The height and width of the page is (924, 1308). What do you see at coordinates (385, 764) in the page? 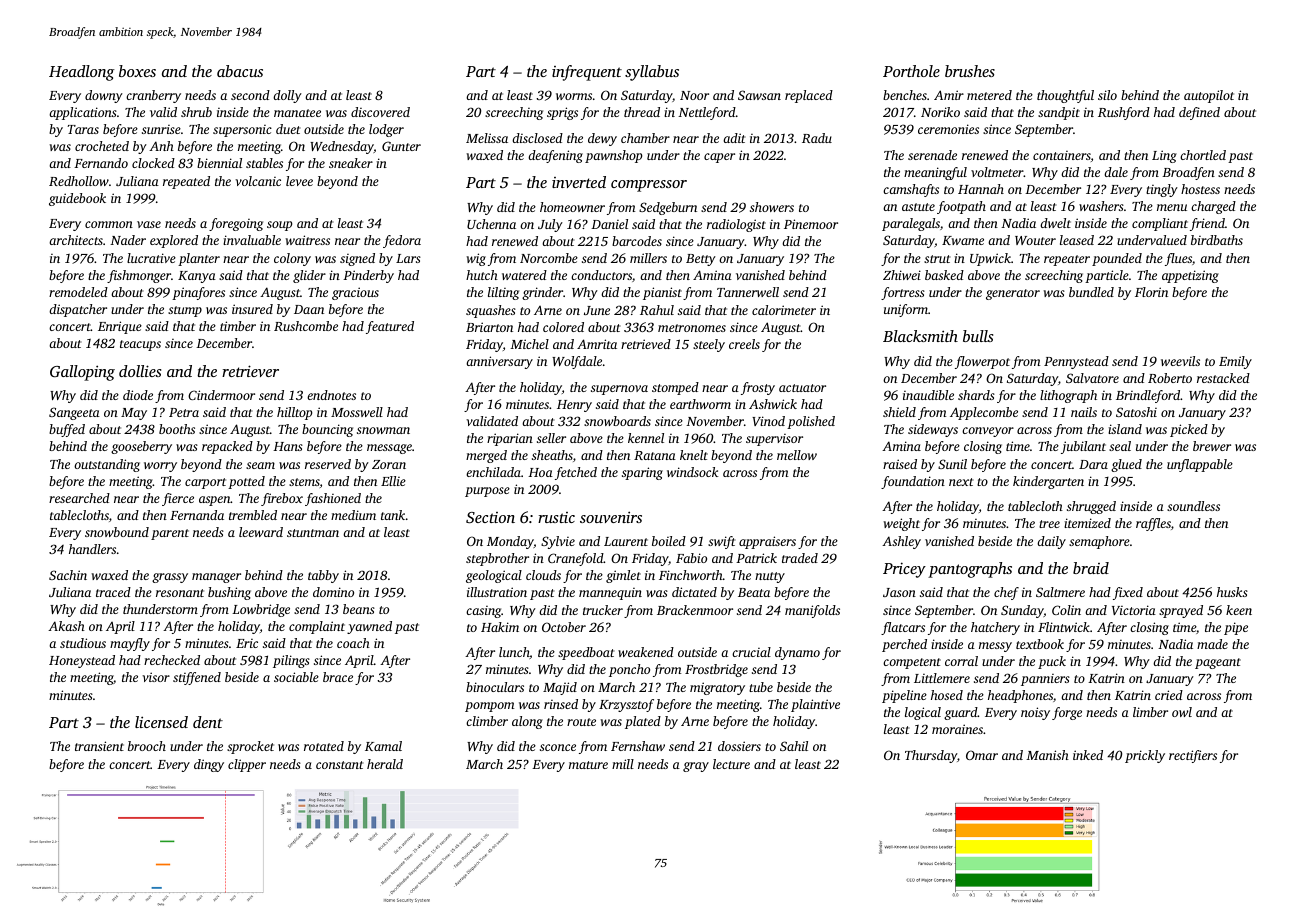
I see `herald` at bounding box center [385, 764].
